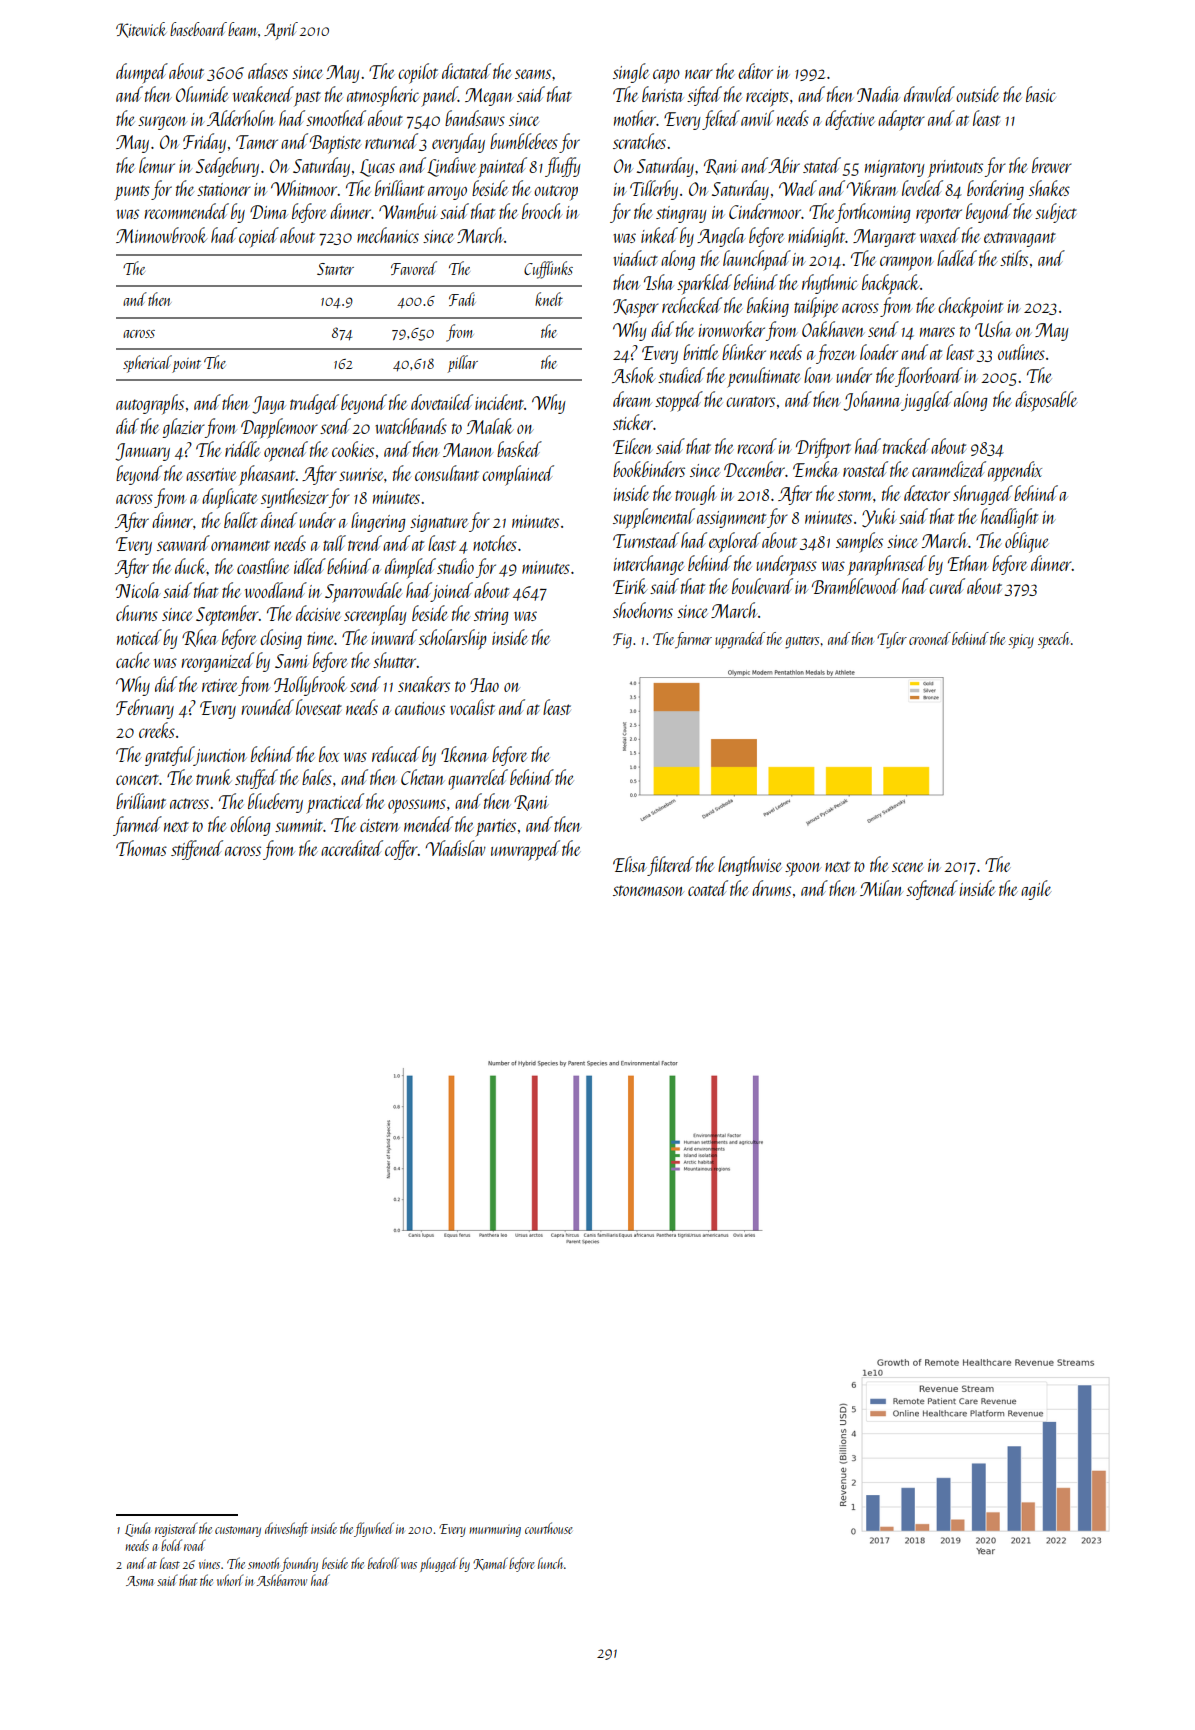  Describe the element at coordinates (238, 1531) in the screenshot. I see `customary` at that location.
